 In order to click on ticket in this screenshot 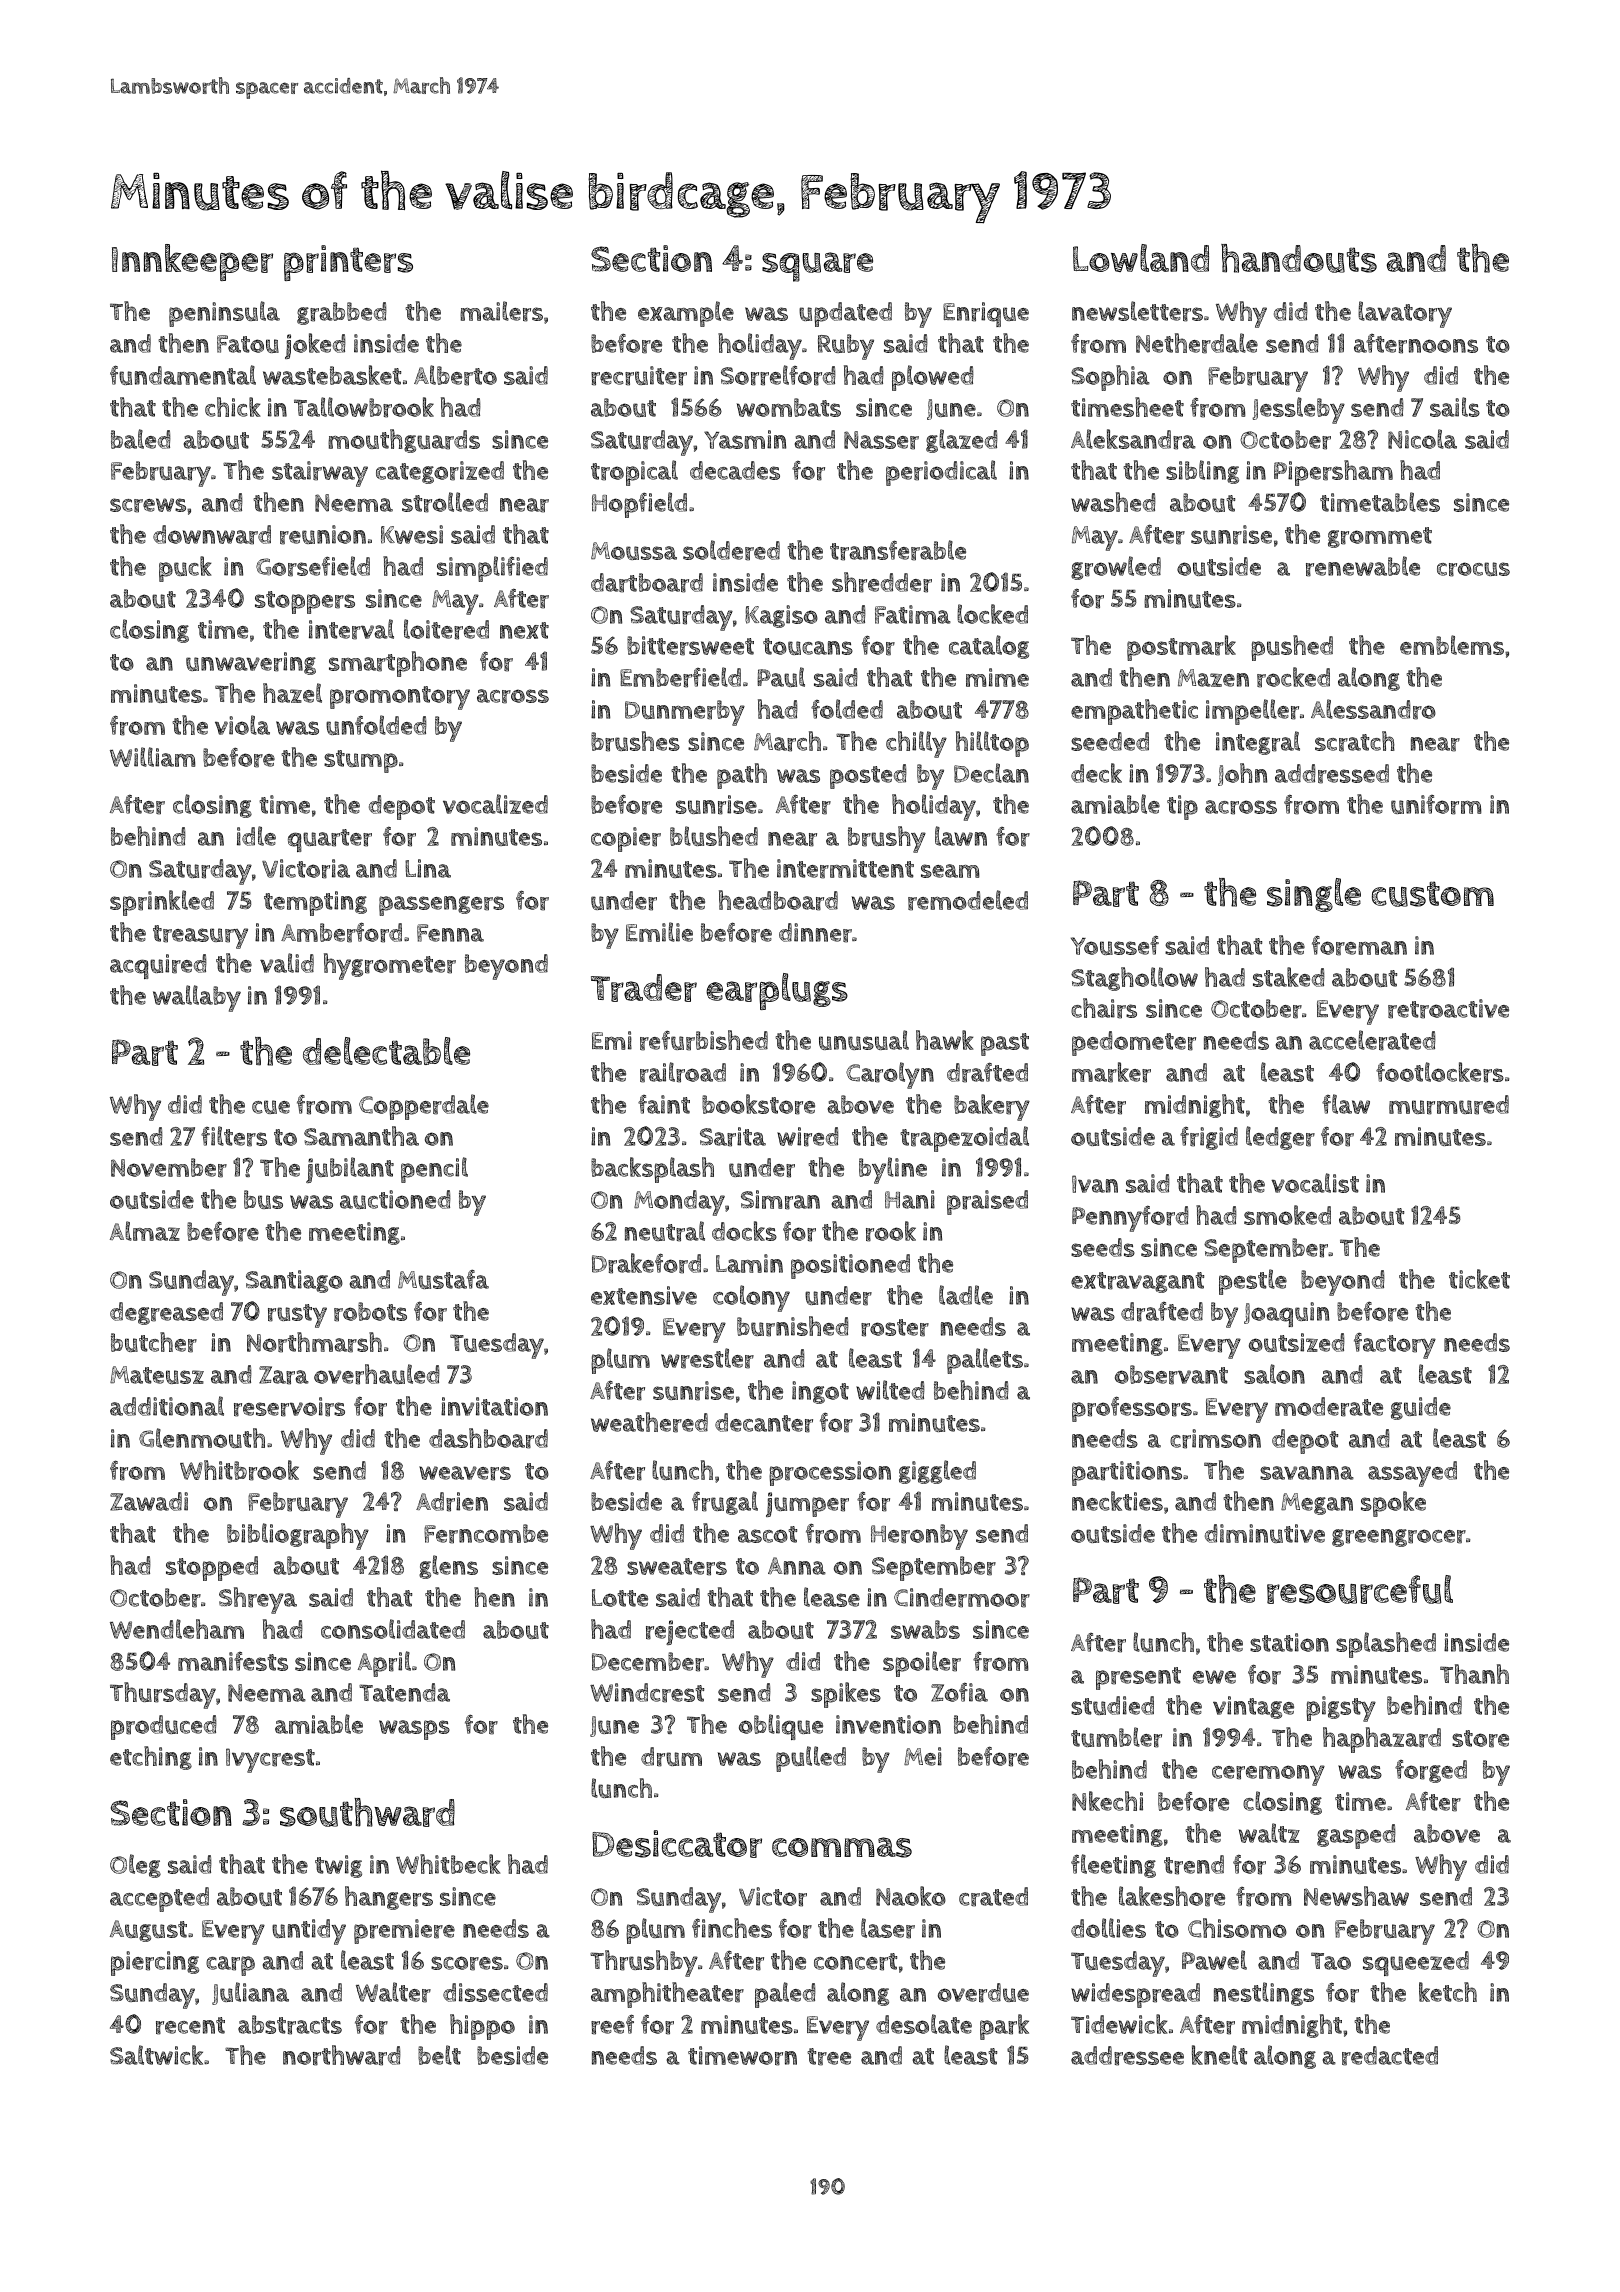, I will do `click(1479, 1279)`.
